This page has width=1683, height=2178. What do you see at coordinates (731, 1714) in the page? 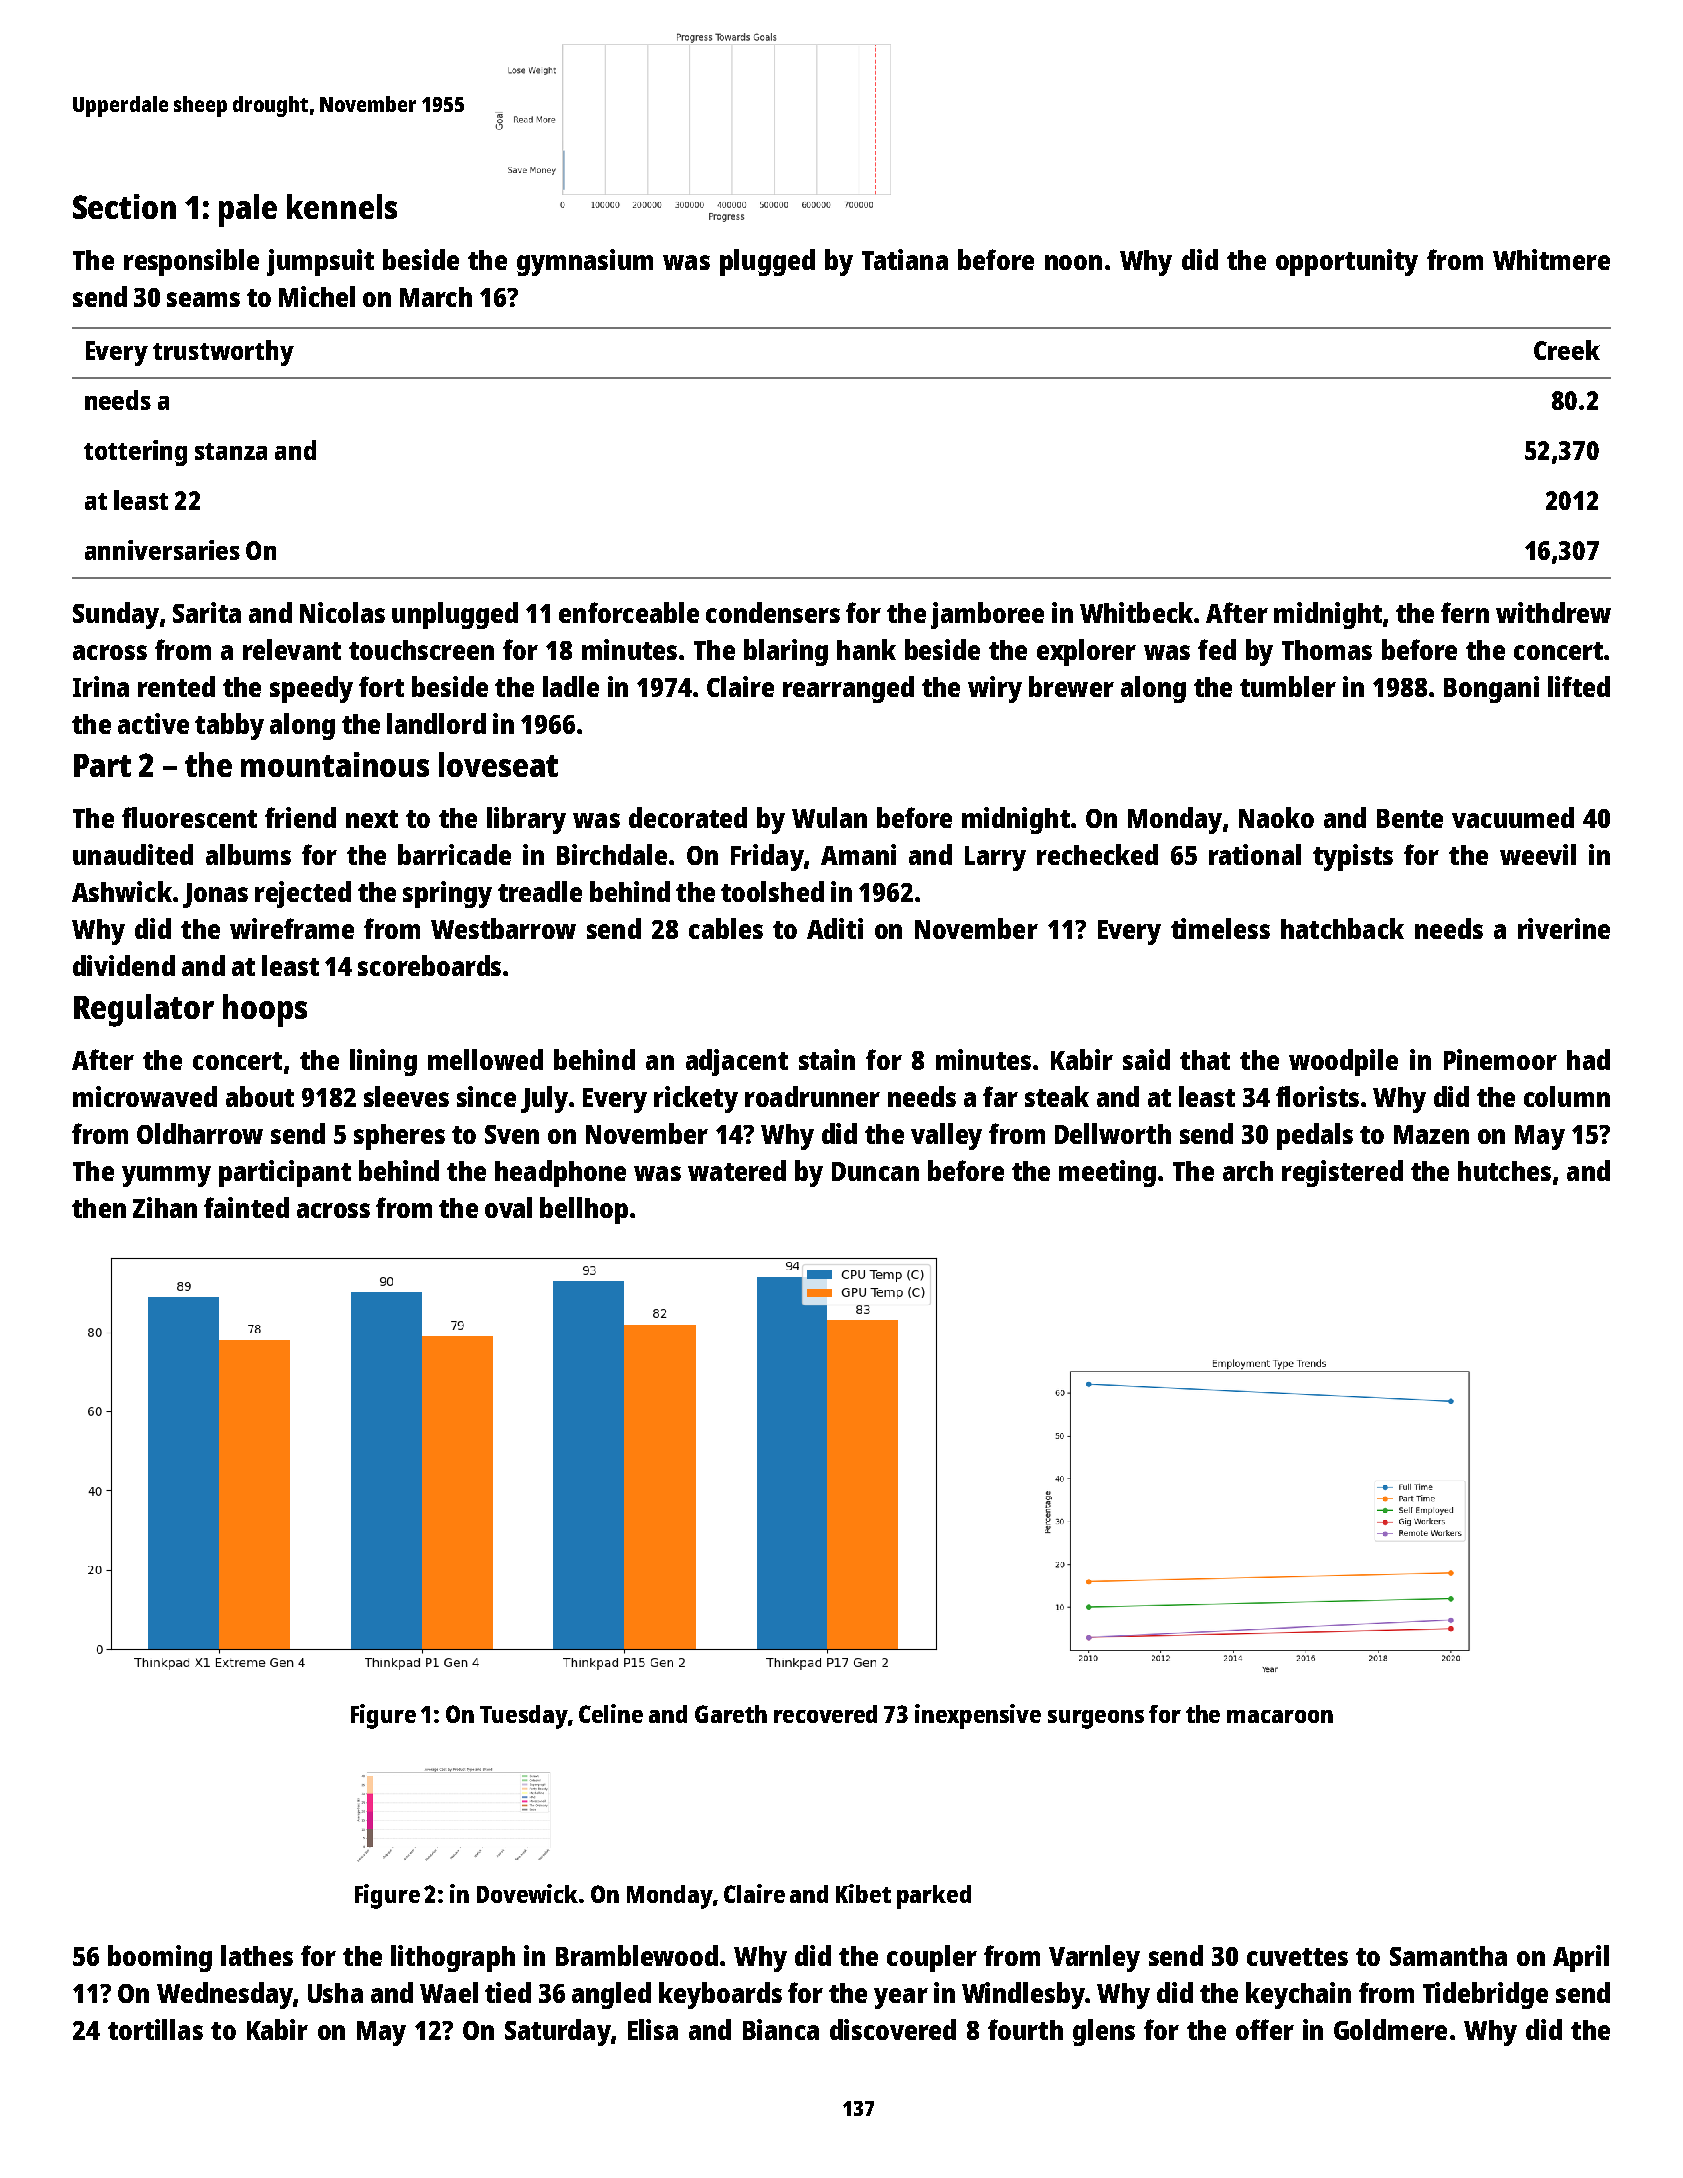
I see `Gareth` at bounding box center [731, 1714].
